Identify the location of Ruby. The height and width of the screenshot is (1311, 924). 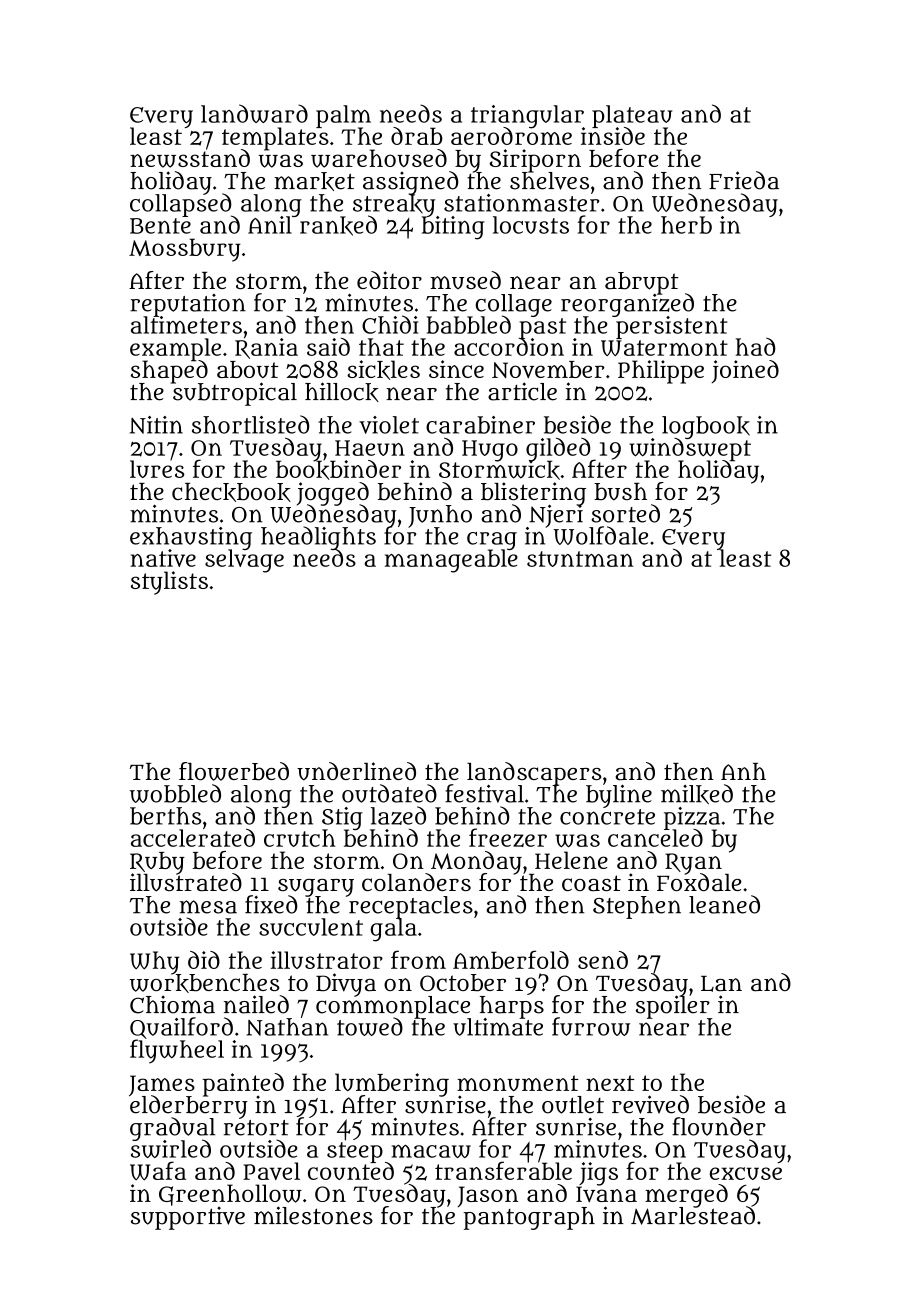
(157, 863).
